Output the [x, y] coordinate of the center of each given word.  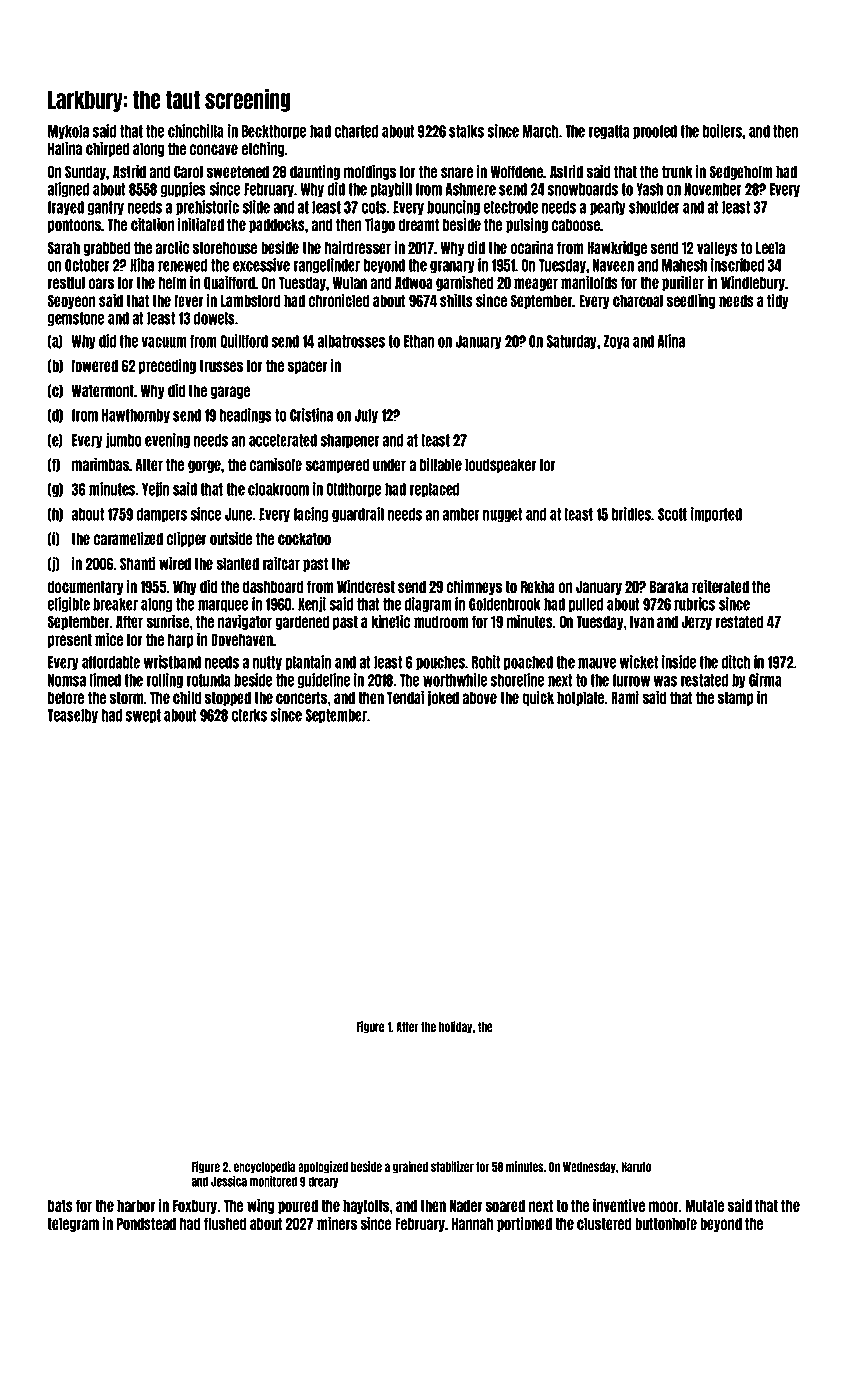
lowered [95, 365]
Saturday [572, 342]
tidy [778, 301]
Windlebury [753, 283]
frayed [65, 208]
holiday [455, 1027]
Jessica [229, 1181]
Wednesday [589, 1168]
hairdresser [358, 247]
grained [410, 1167]
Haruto [636, 1167]
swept [143, 716]
